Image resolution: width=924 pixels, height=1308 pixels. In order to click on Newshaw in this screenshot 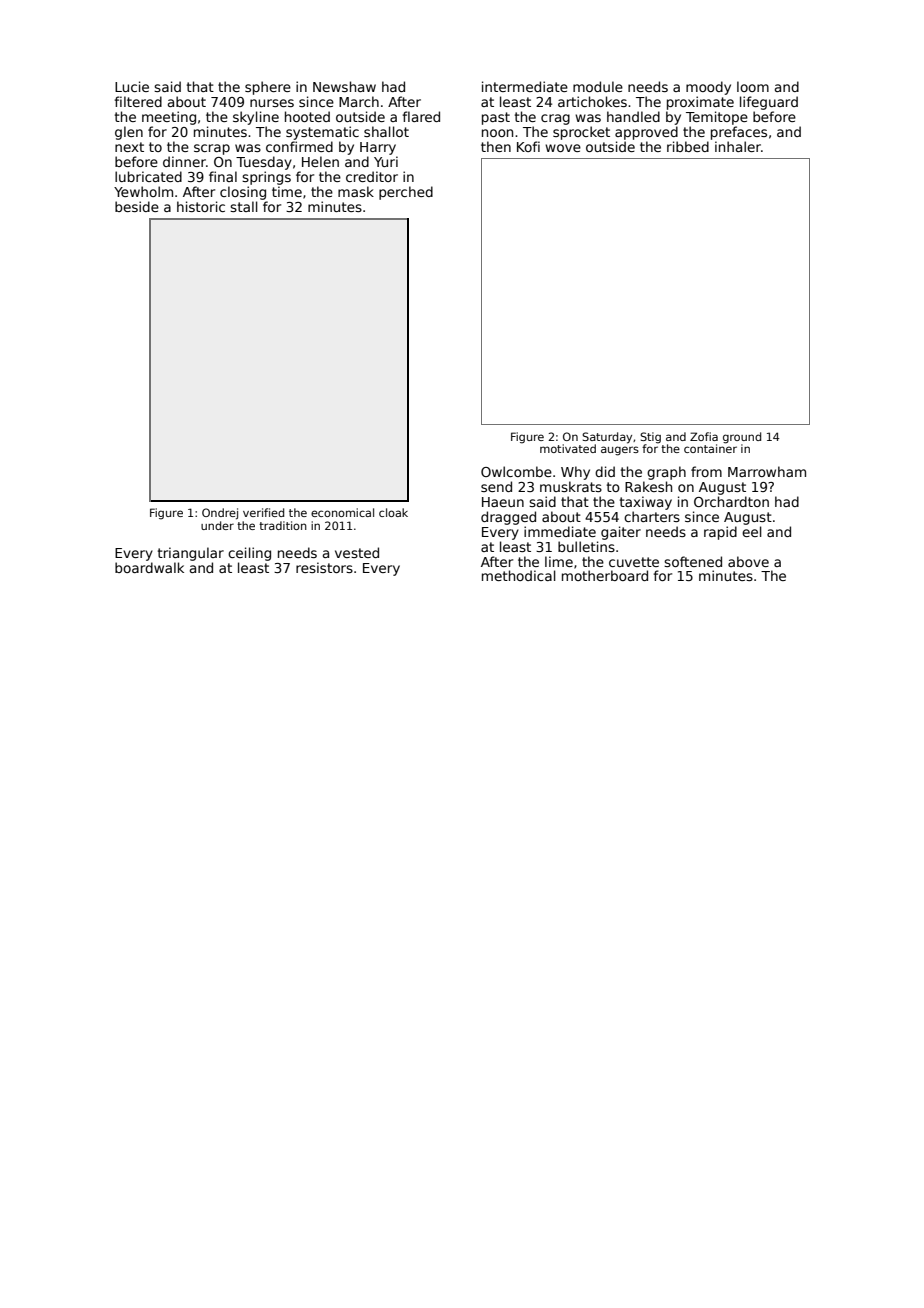, I will do `click(344, 86)`.
